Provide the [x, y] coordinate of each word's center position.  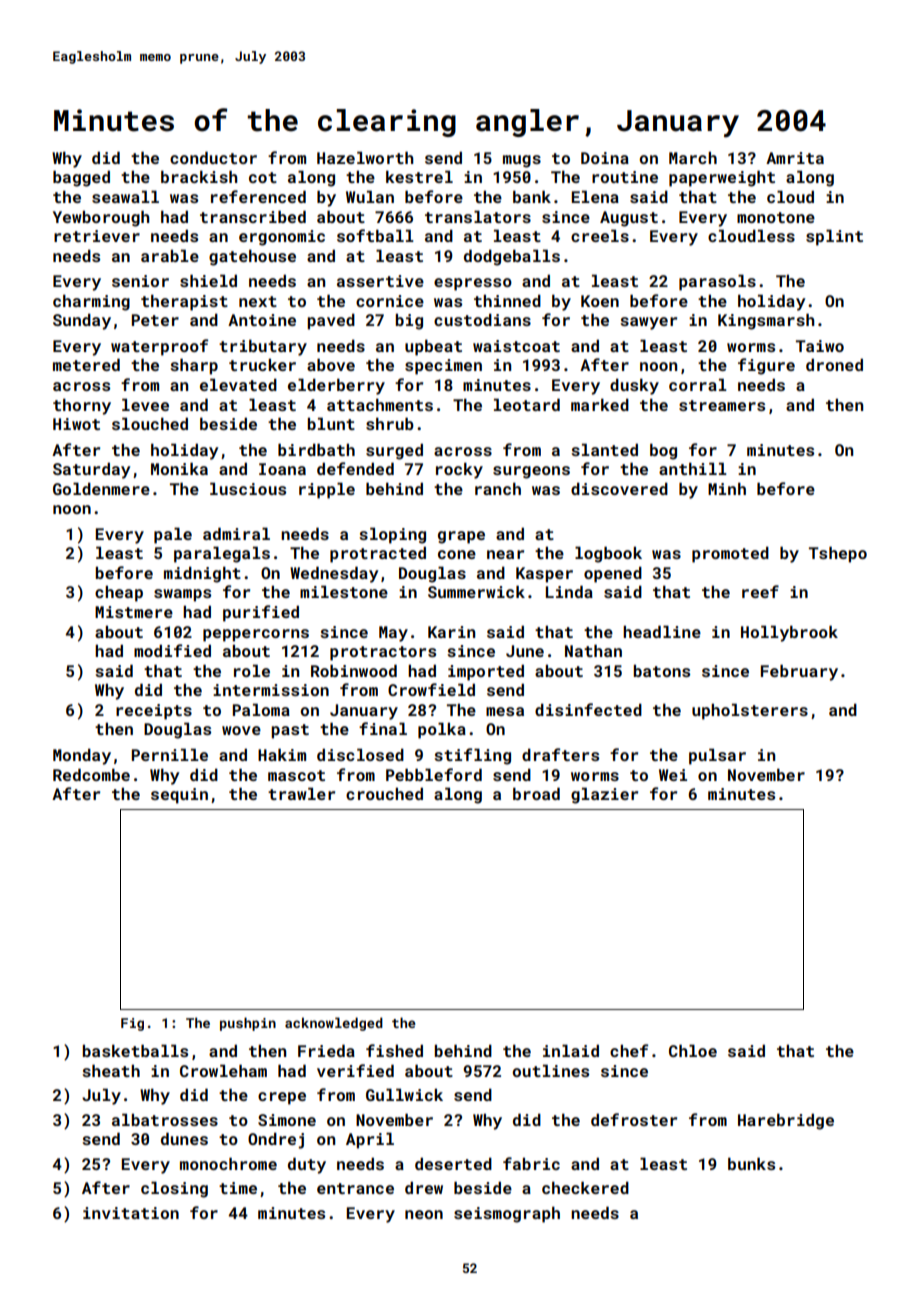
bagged [81, 178]
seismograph [507, 1214]
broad [536, 793]
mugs [522, 161]
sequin [179, 796]
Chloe [693, 1050]
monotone [776, 217]
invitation [131, 1213]
